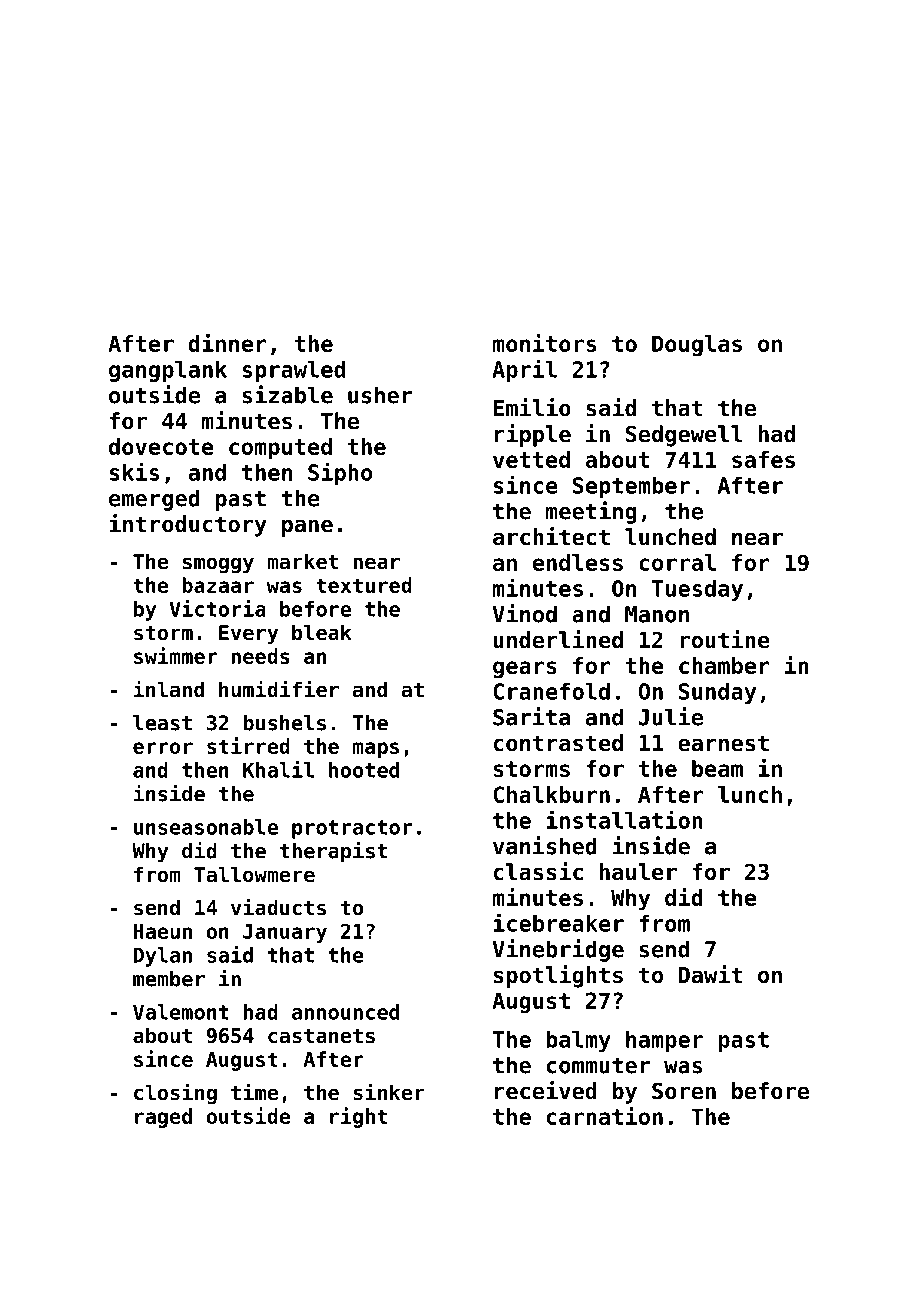  Describe the element at coordinates (380, 395) in the screenshot. I see `usher` at that location.
